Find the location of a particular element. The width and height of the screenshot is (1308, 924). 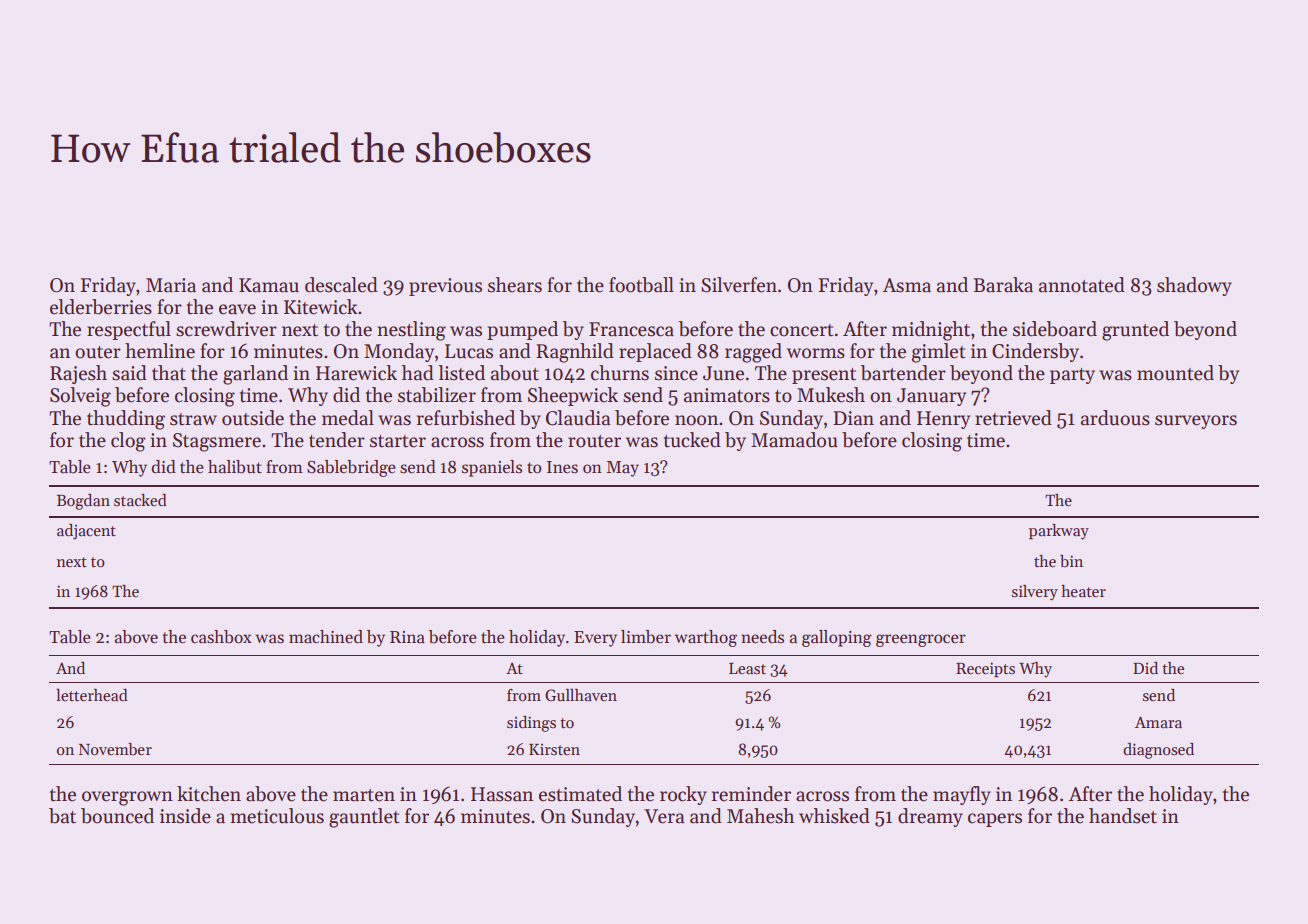

mounted is located at coordinates (1175, 373).
